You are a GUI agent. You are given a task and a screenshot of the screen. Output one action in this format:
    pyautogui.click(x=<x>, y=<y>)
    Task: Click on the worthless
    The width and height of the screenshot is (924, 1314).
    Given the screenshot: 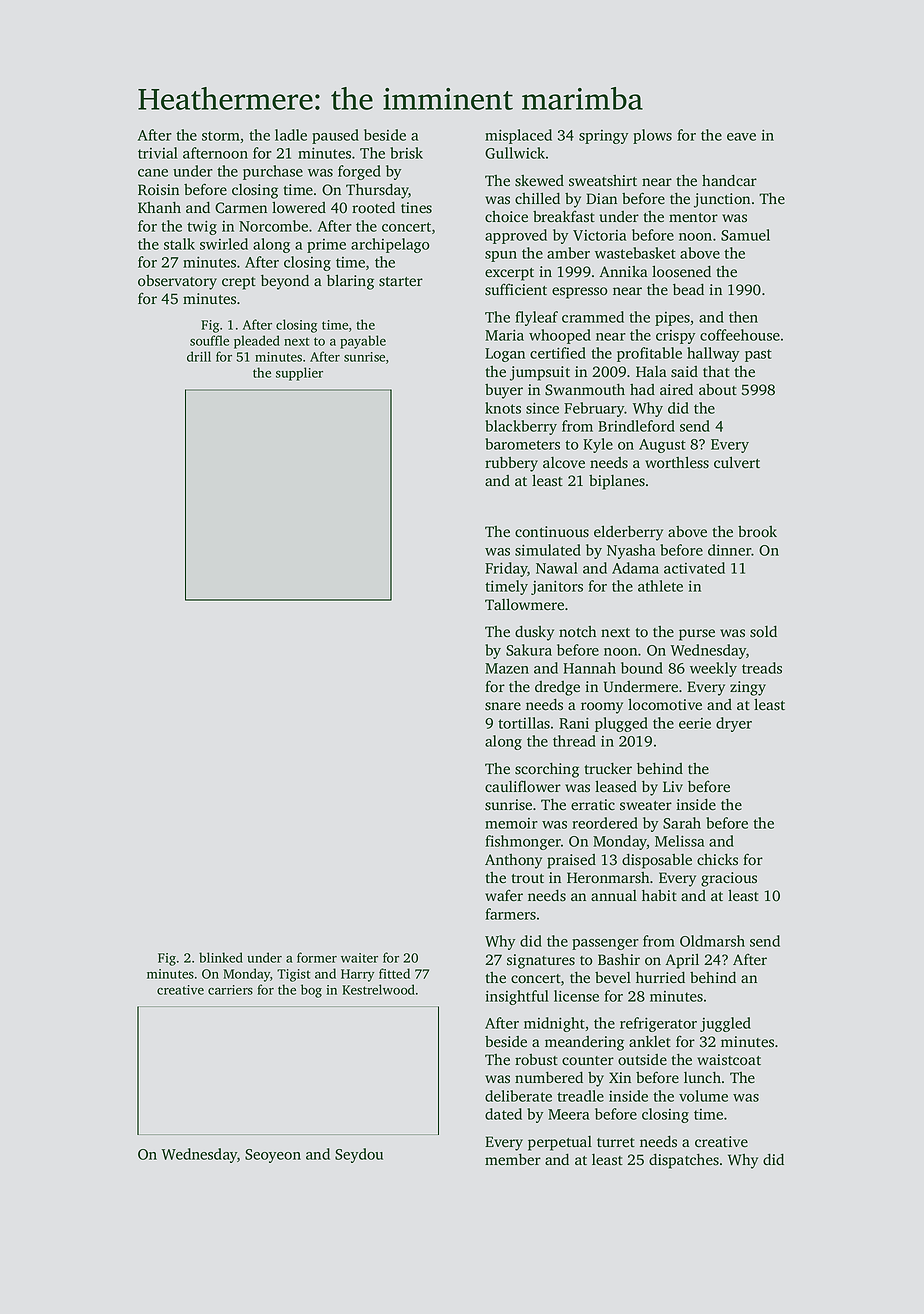 What is the action you would take?
    pyautogui.click(x=677, y=462)
